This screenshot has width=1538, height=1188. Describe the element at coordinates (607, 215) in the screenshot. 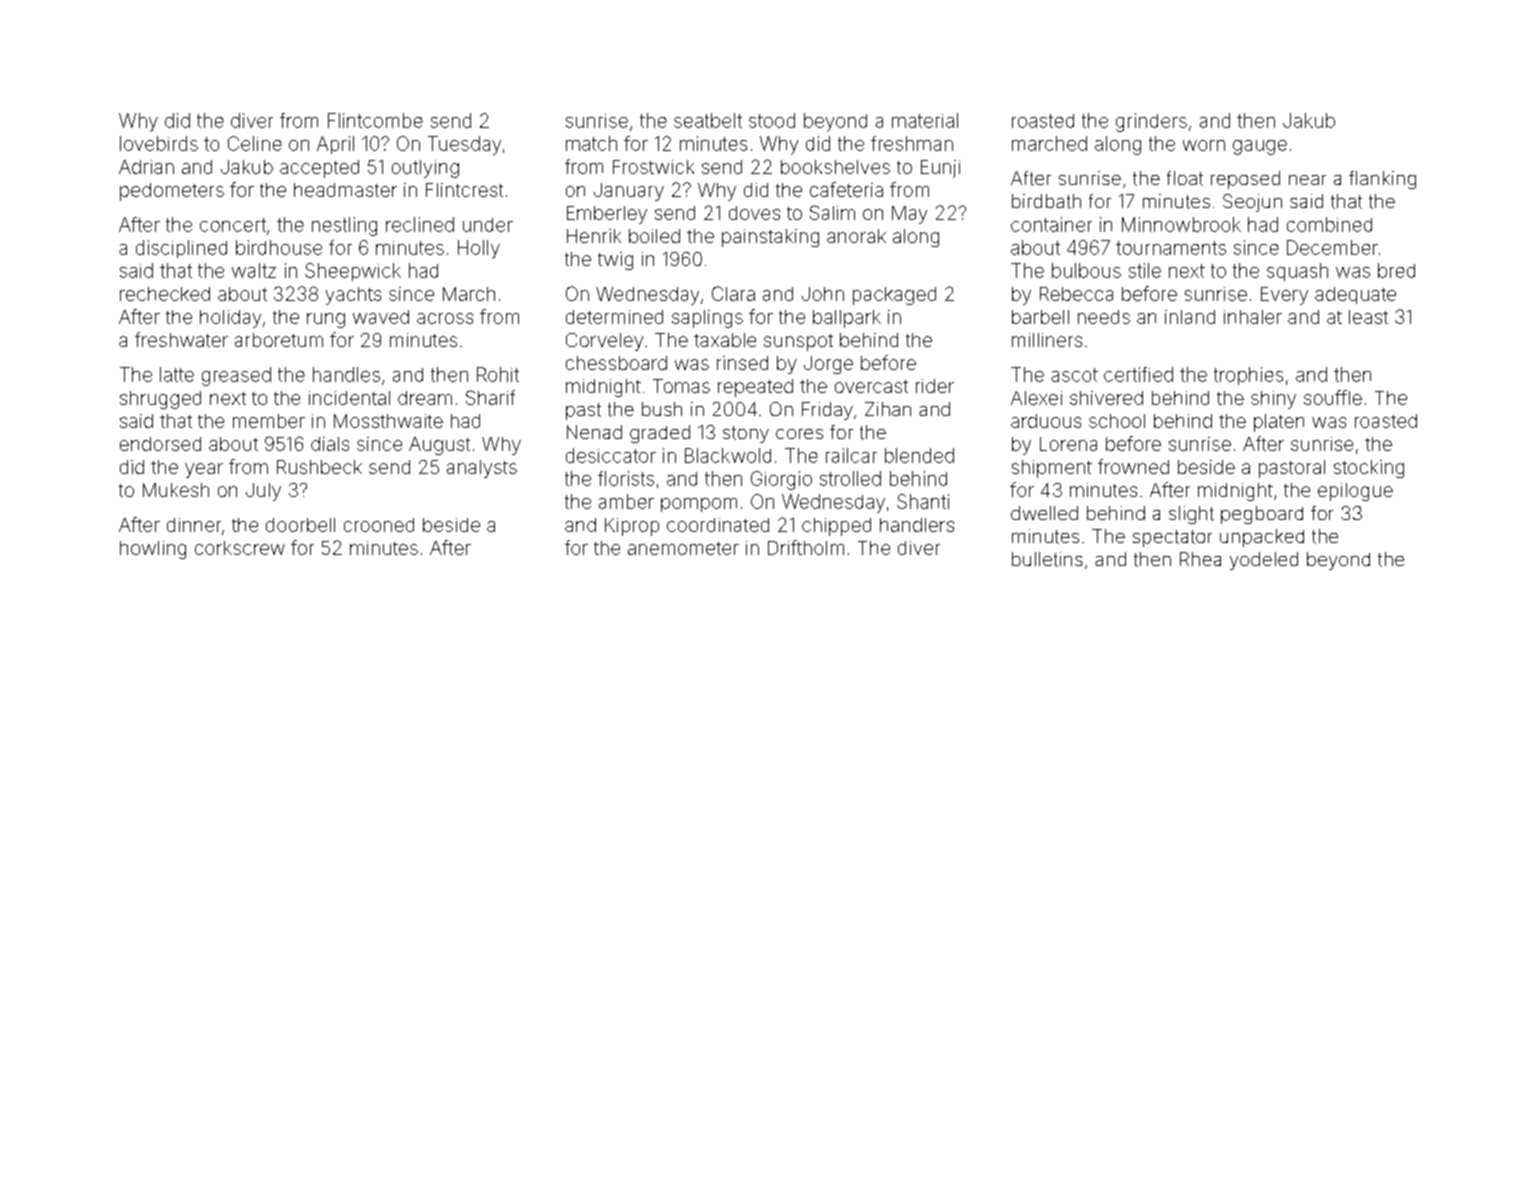

I see `Emberley` at that location.
